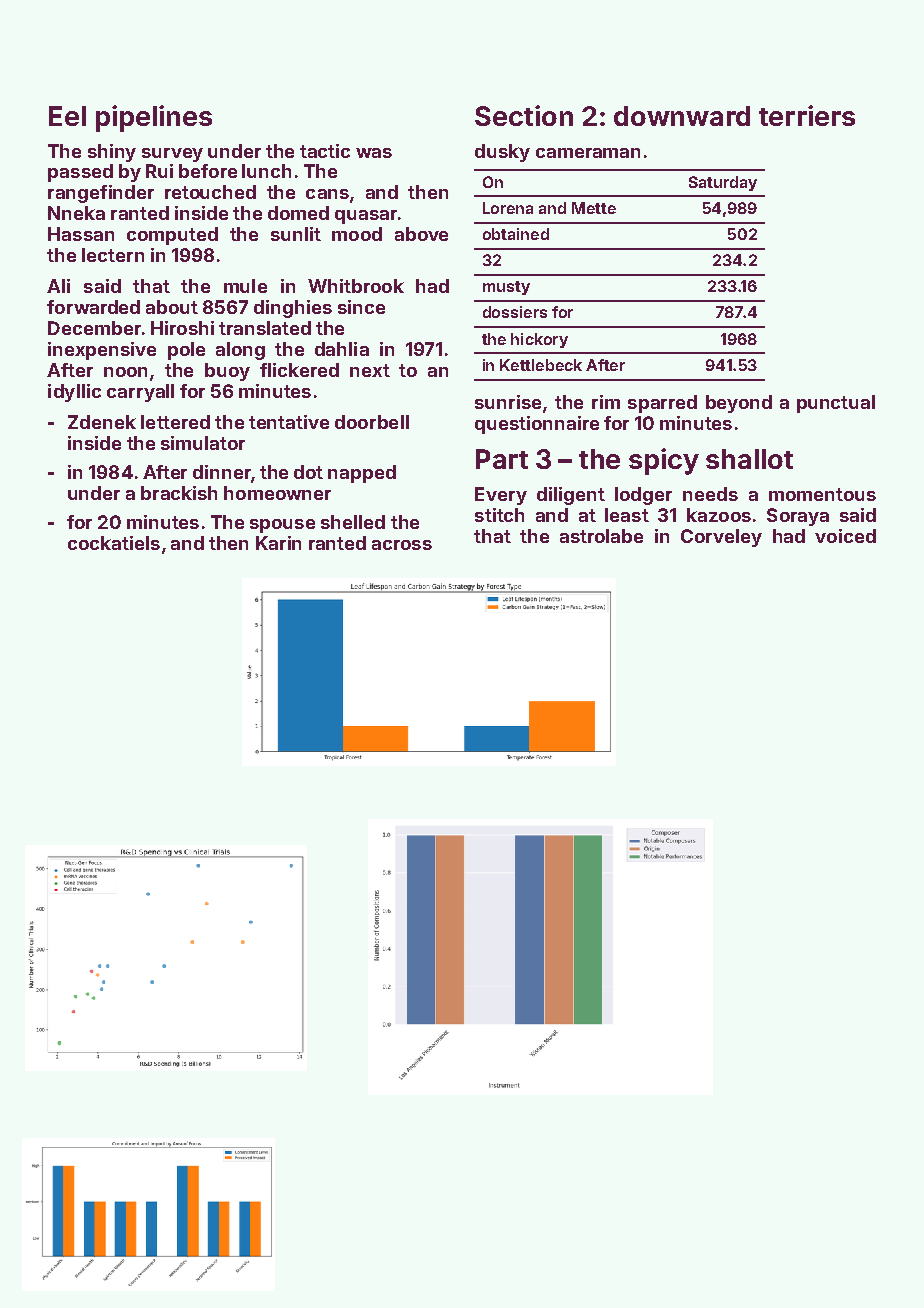 The height and width of the page is (1308, 924). Describe the element at coordinates (265, 328) in the page. I see `translated` at that location.
